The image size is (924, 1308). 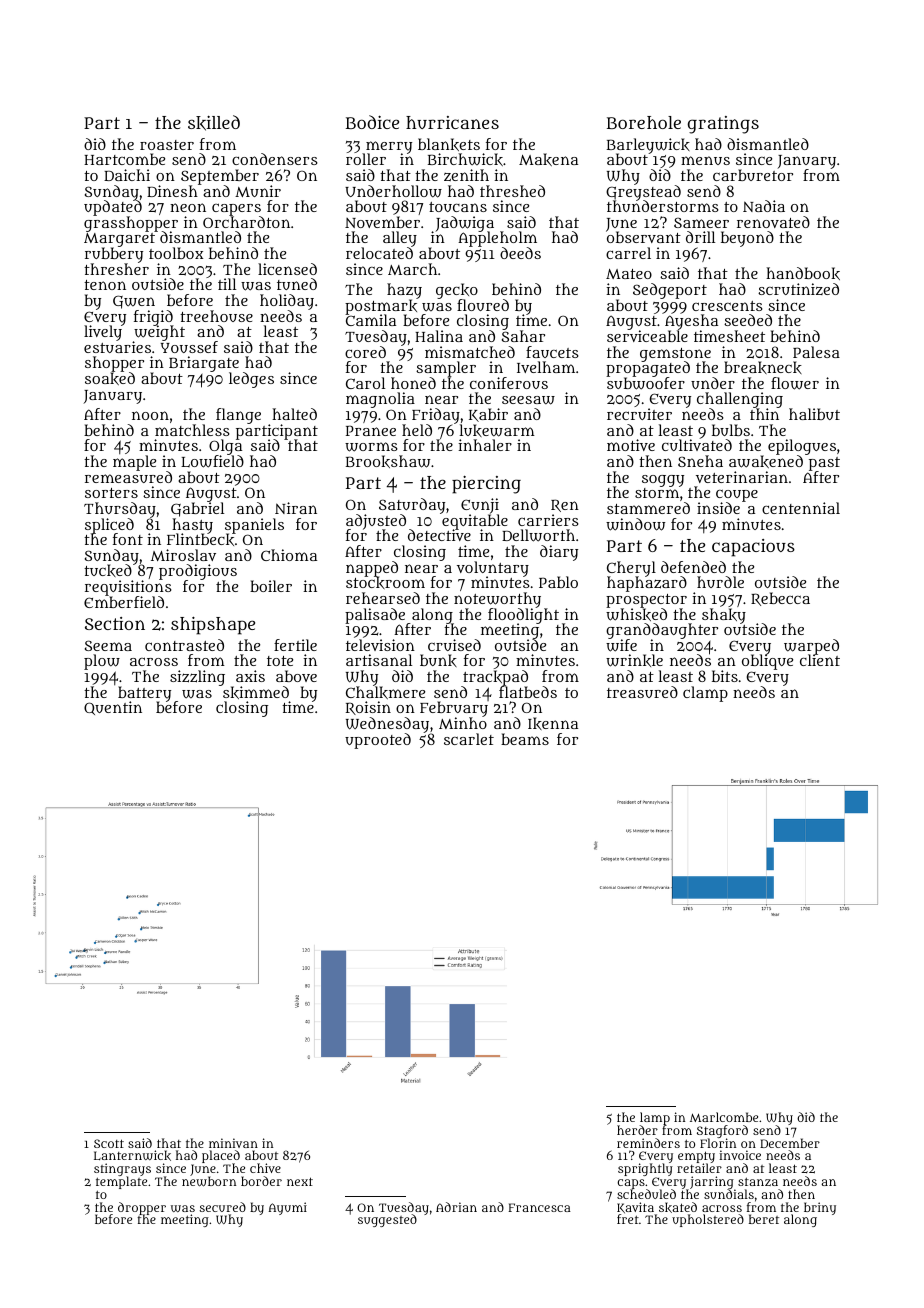 What do you see at coordinates (814, 414) in the document?
I see `halibut` at bounding box center [814, 414].
